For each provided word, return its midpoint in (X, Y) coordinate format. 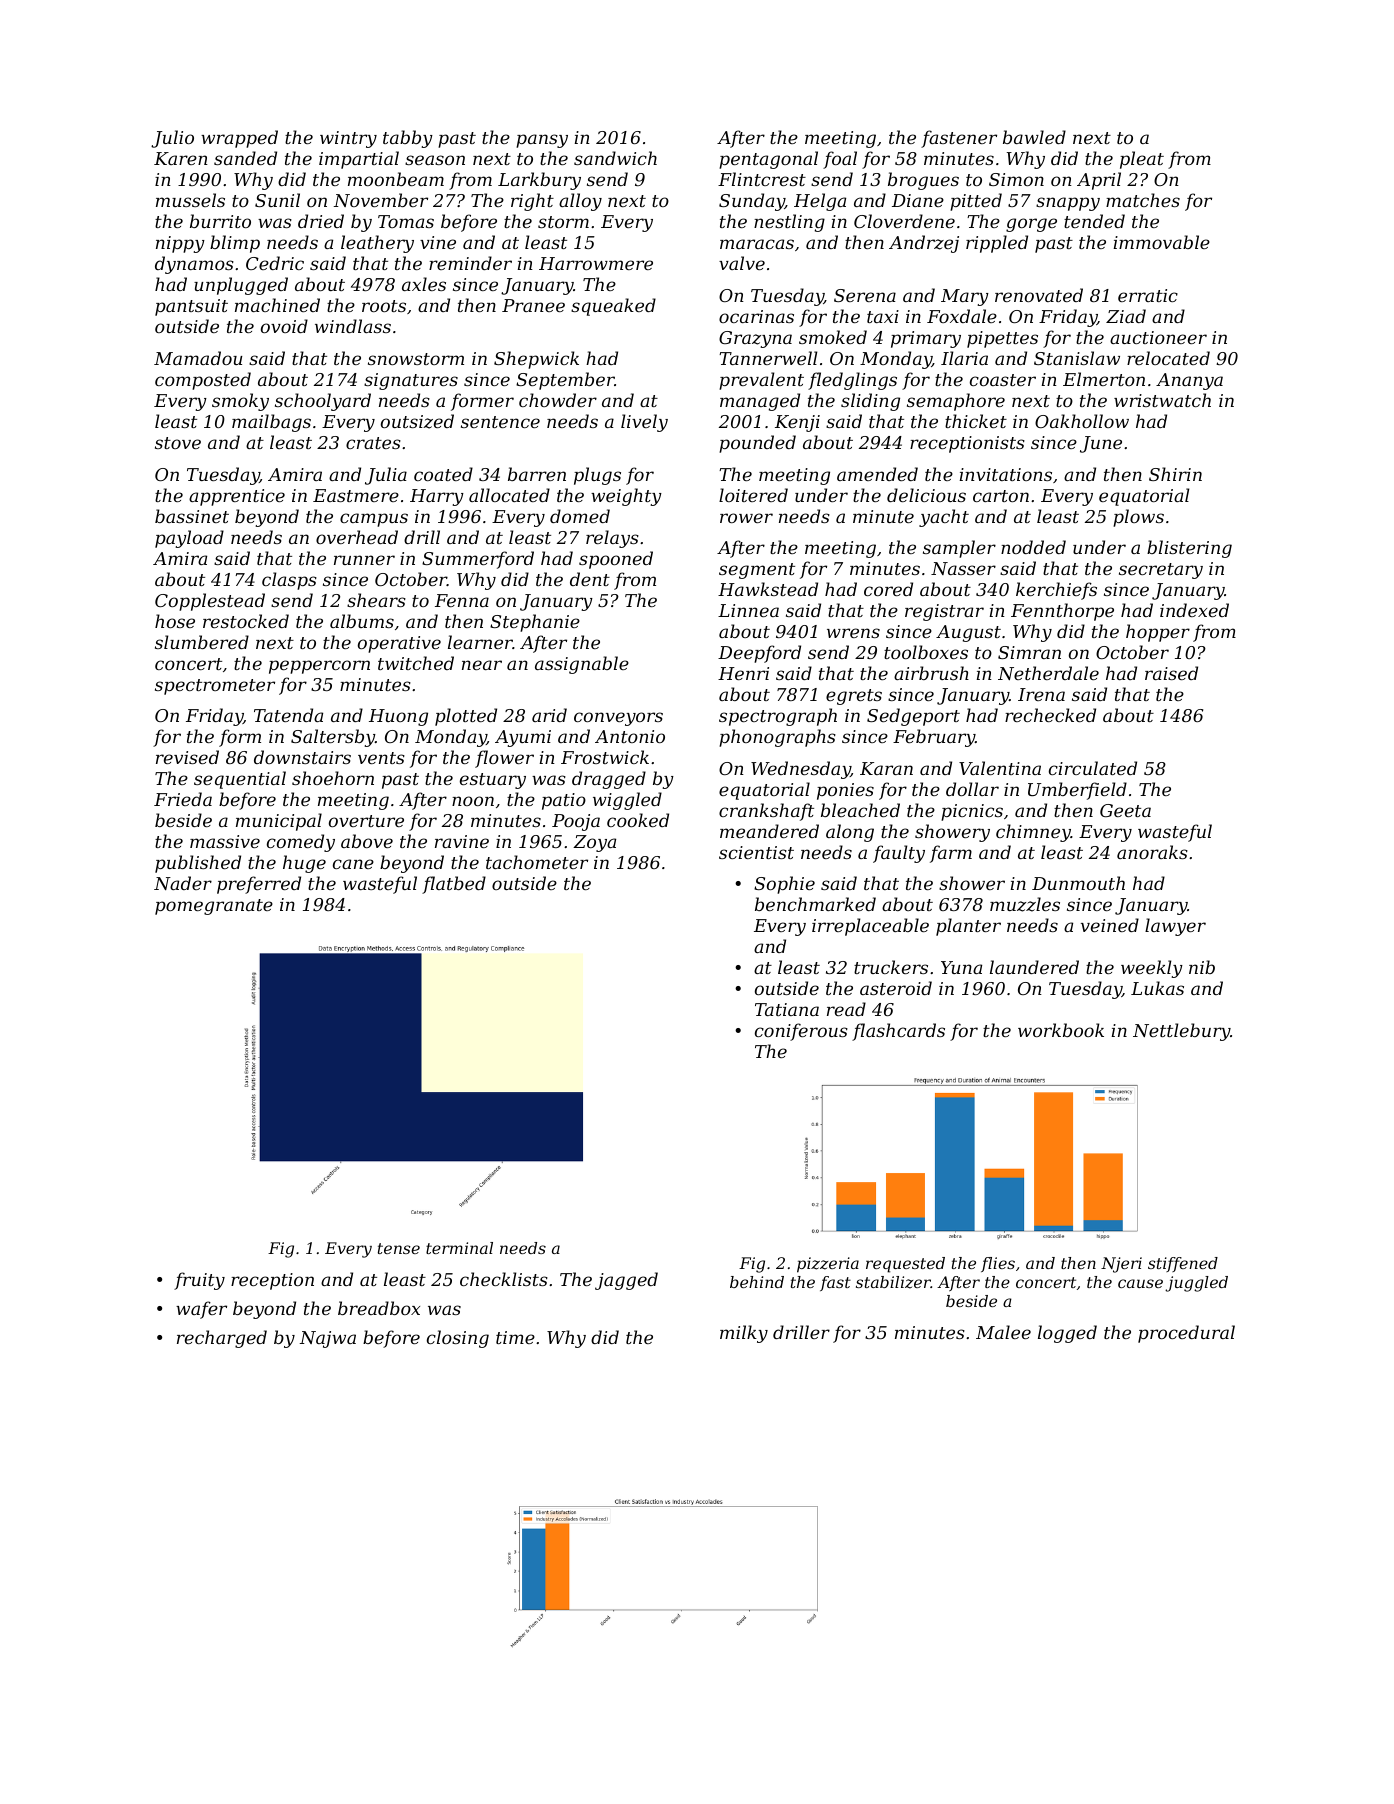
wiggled (627, 801)
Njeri (1121, 1265)
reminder (470, 263)
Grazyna (755, 339)
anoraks (1152, 852)
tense (399, 1248)
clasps (289, 581)
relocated (1168, 358)
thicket (976, 421)
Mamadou (198, 358)
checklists (504, 1279)
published (198, 864)
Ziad (1126, 316)
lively (644, 423)
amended (877, 474)
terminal (459, 1248)
